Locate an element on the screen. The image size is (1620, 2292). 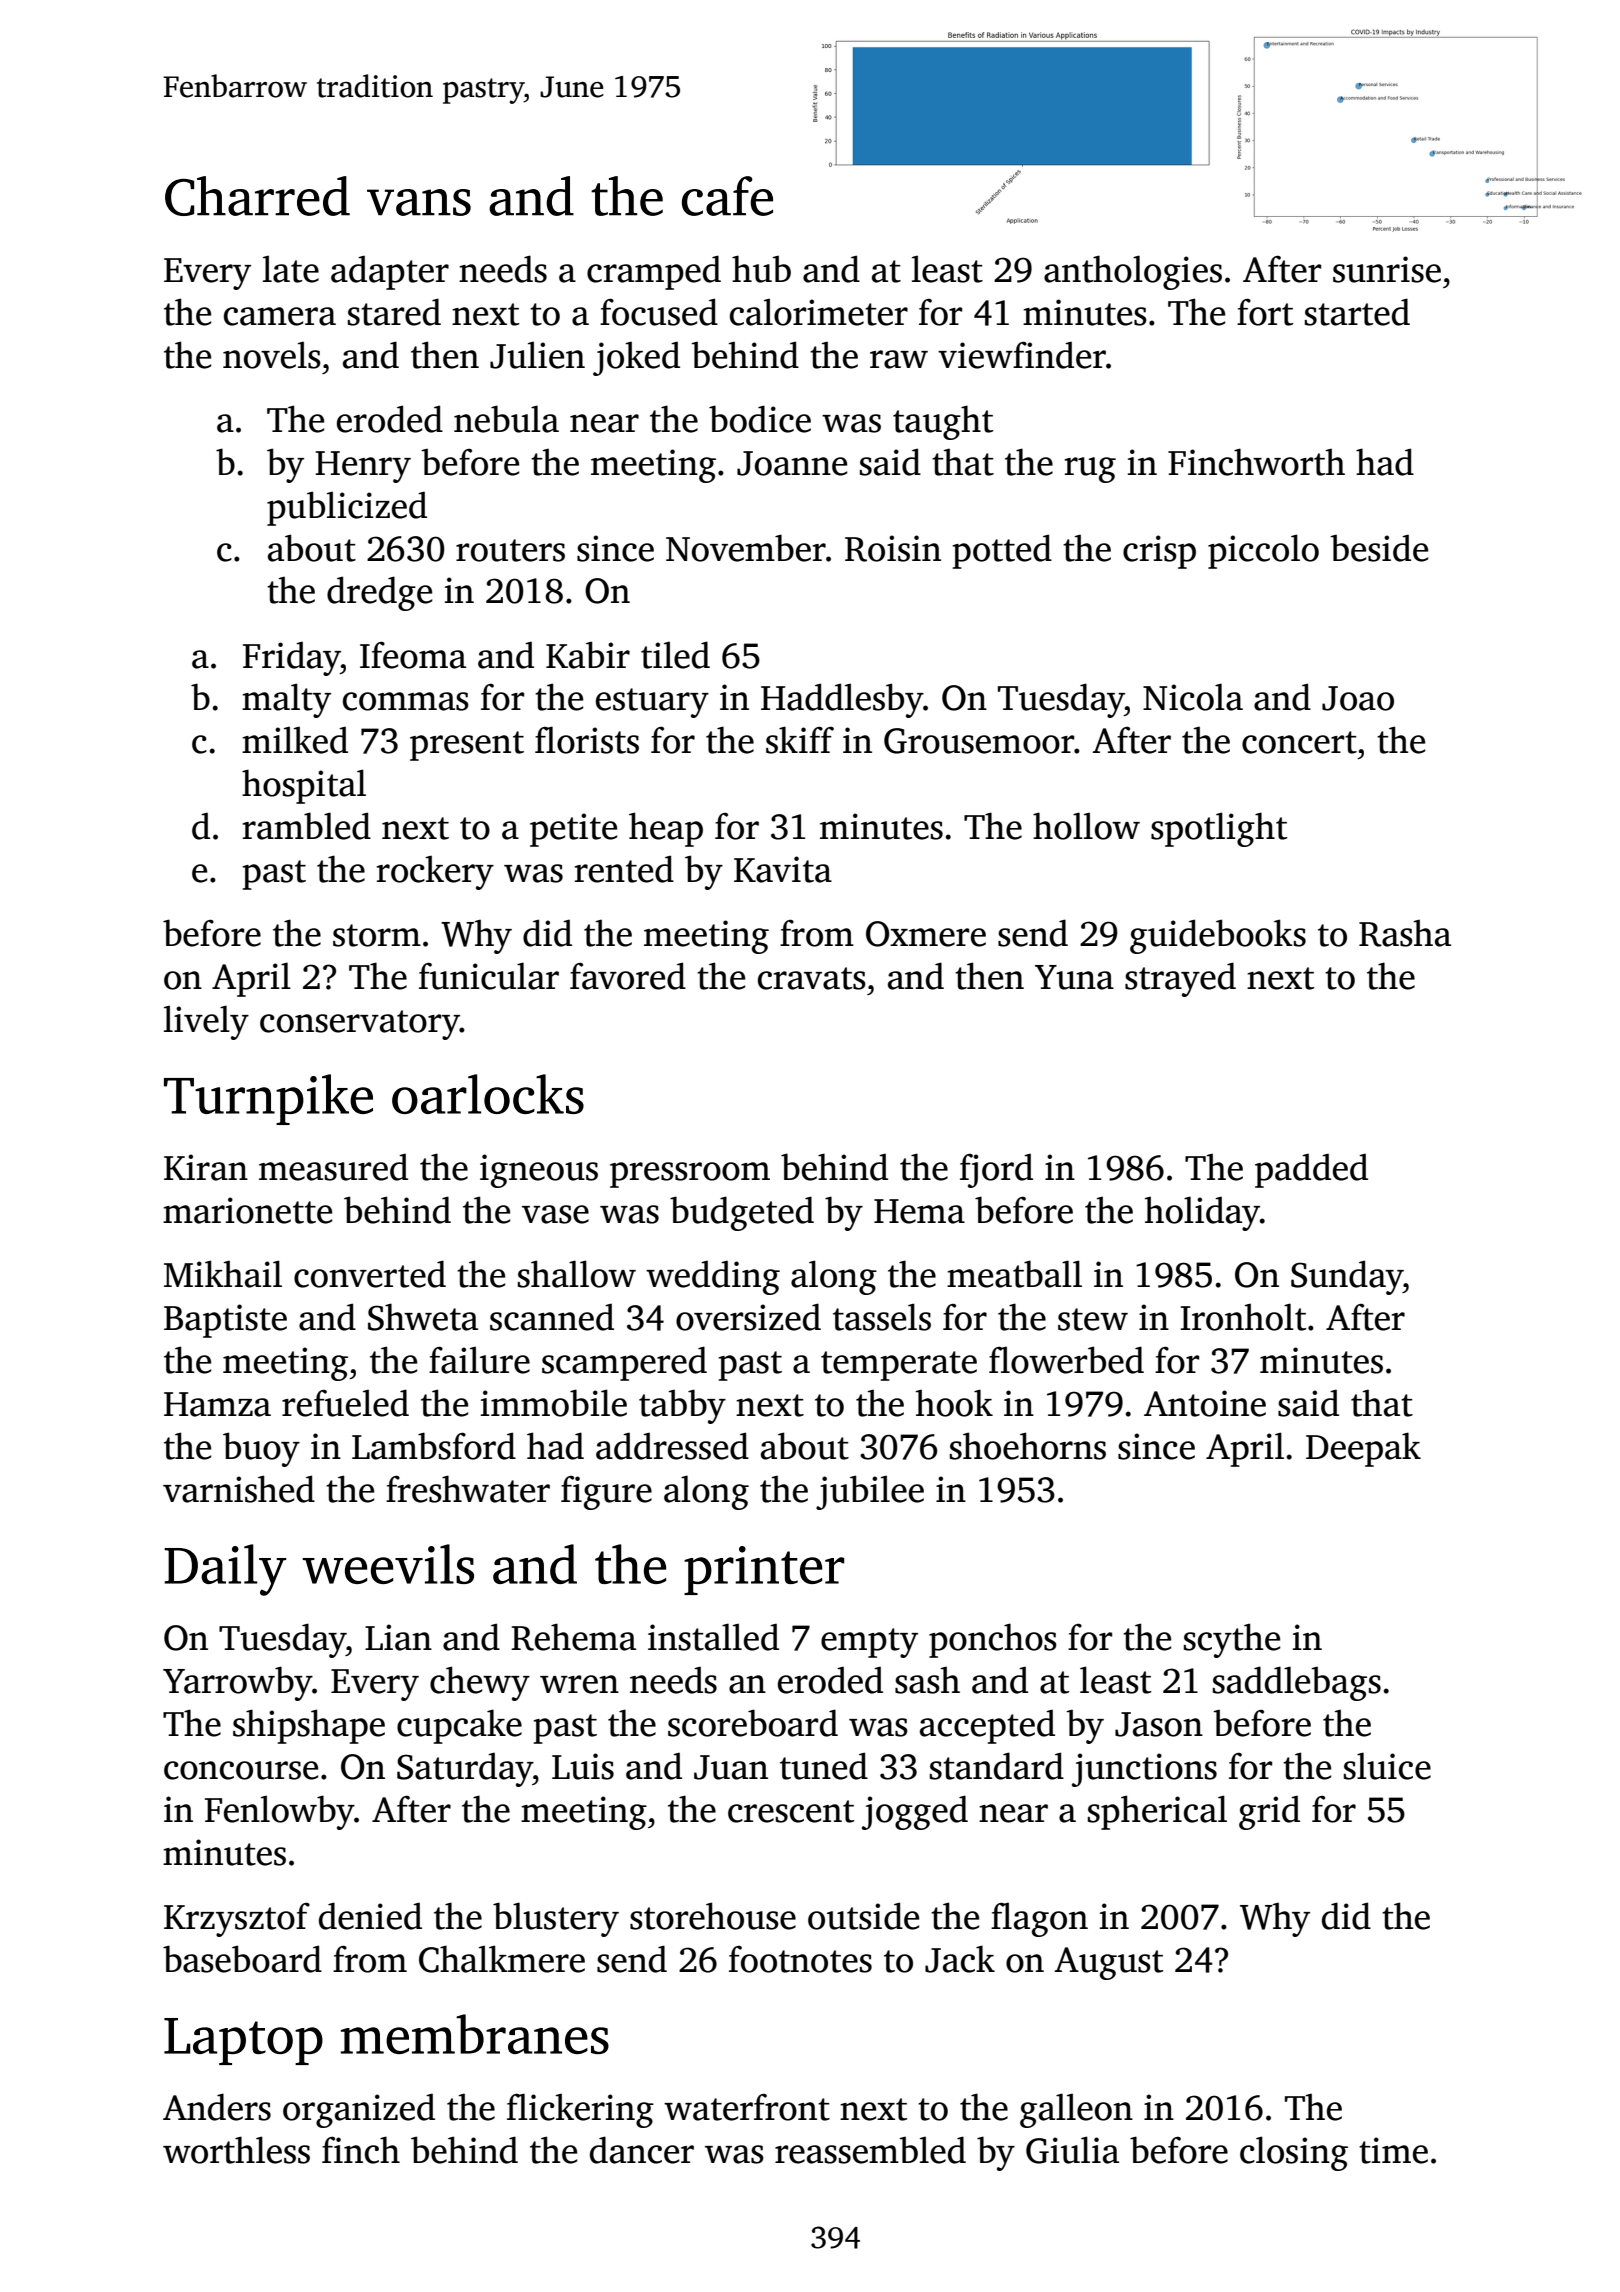
Ironholt is located at coordinates (1243, 1317).
